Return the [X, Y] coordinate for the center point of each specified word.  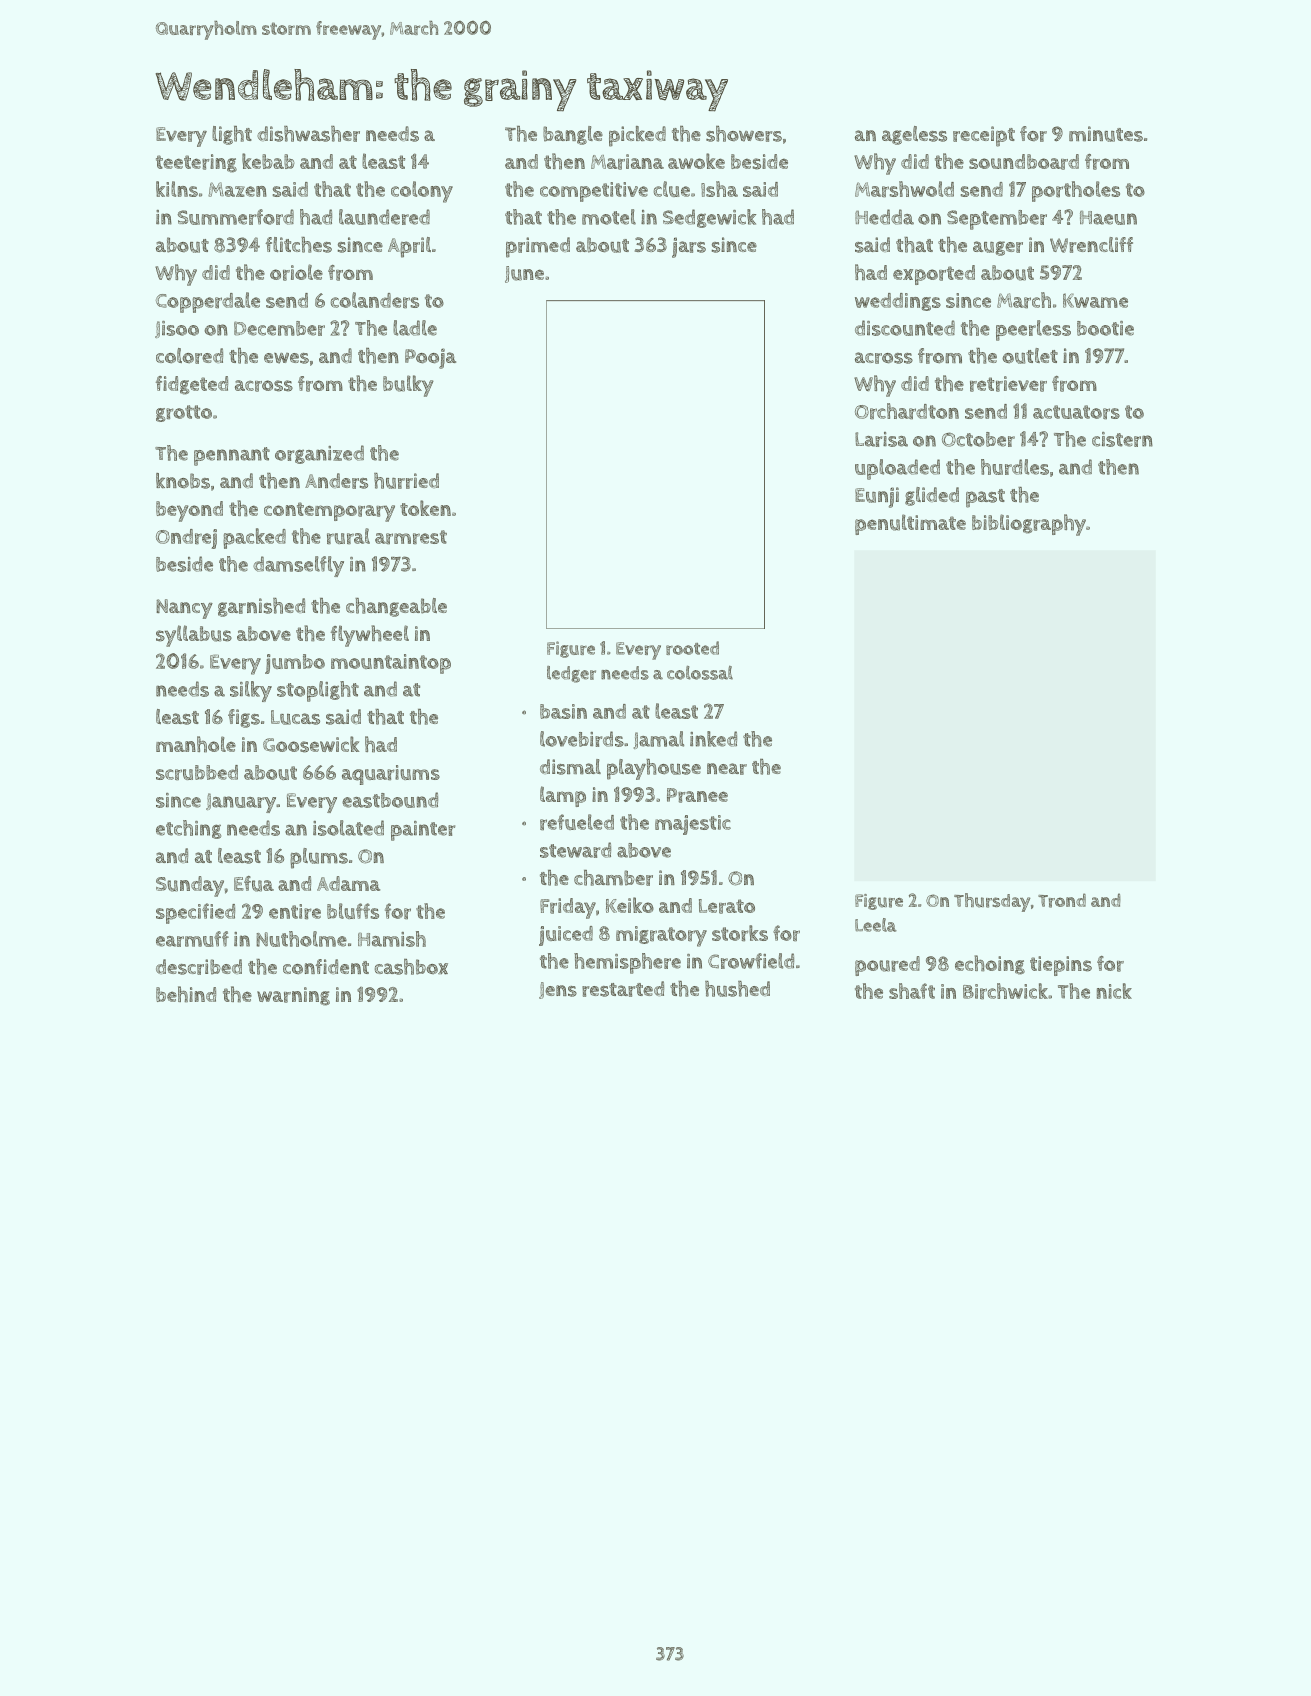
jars [689, 247]
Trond [1062, 900]
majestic [693, 825]
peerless [1033, 330]
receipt [984, 136]
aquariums [391, 775]
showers [744, 134]
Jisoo [177, 329]
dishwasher [308, 134]
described [199, 967]
